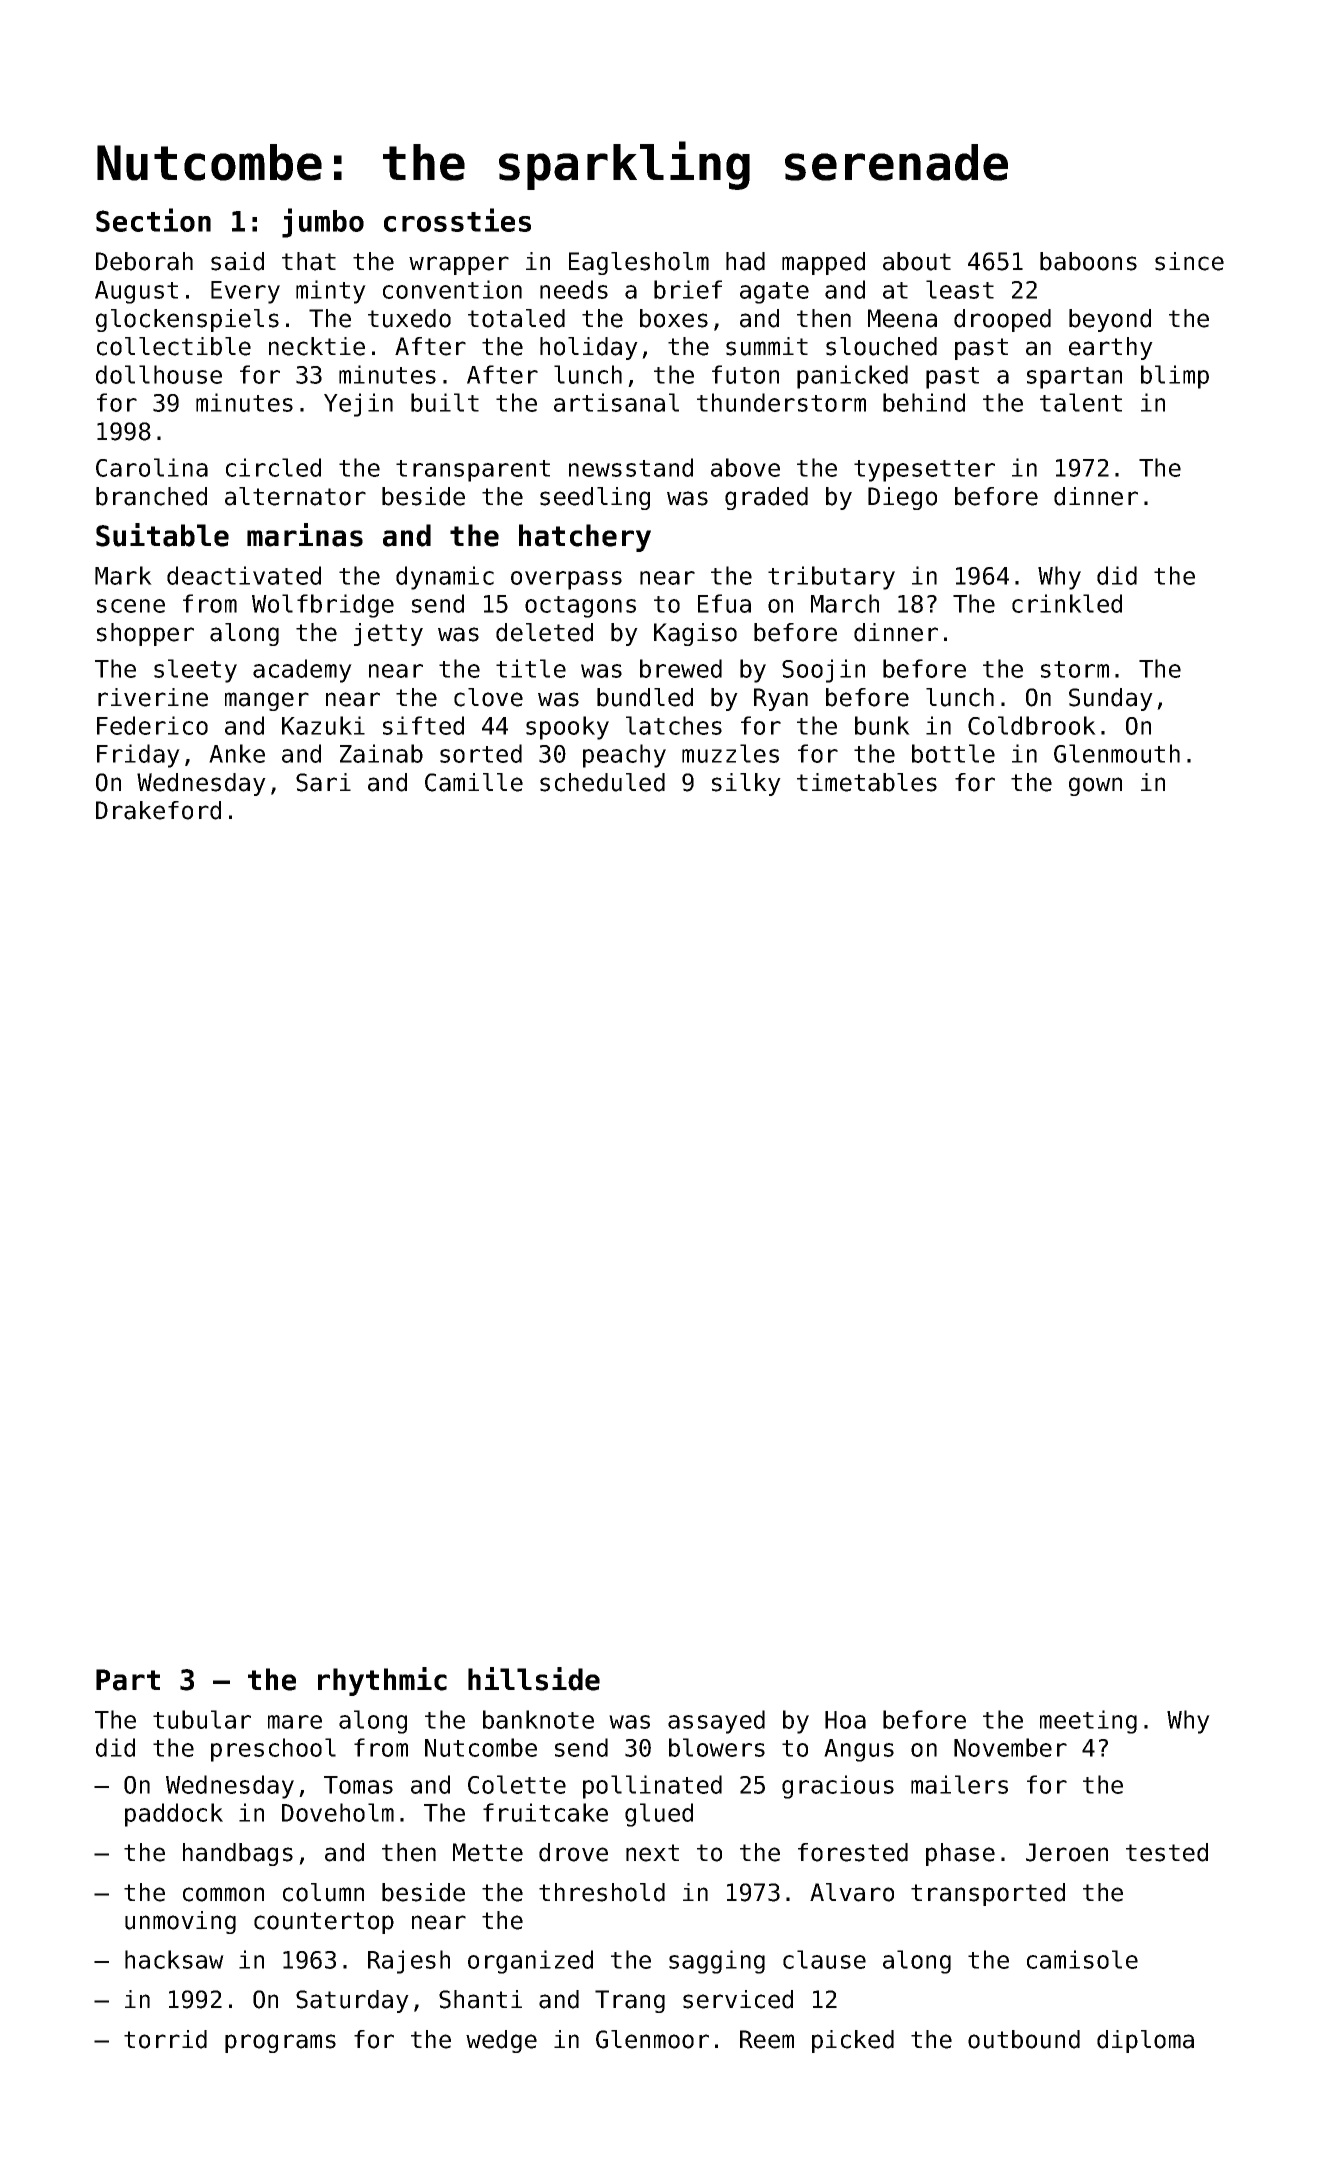 This page has height=2177, width=1322. I want to click on Drakeford, so click(158, 810).
